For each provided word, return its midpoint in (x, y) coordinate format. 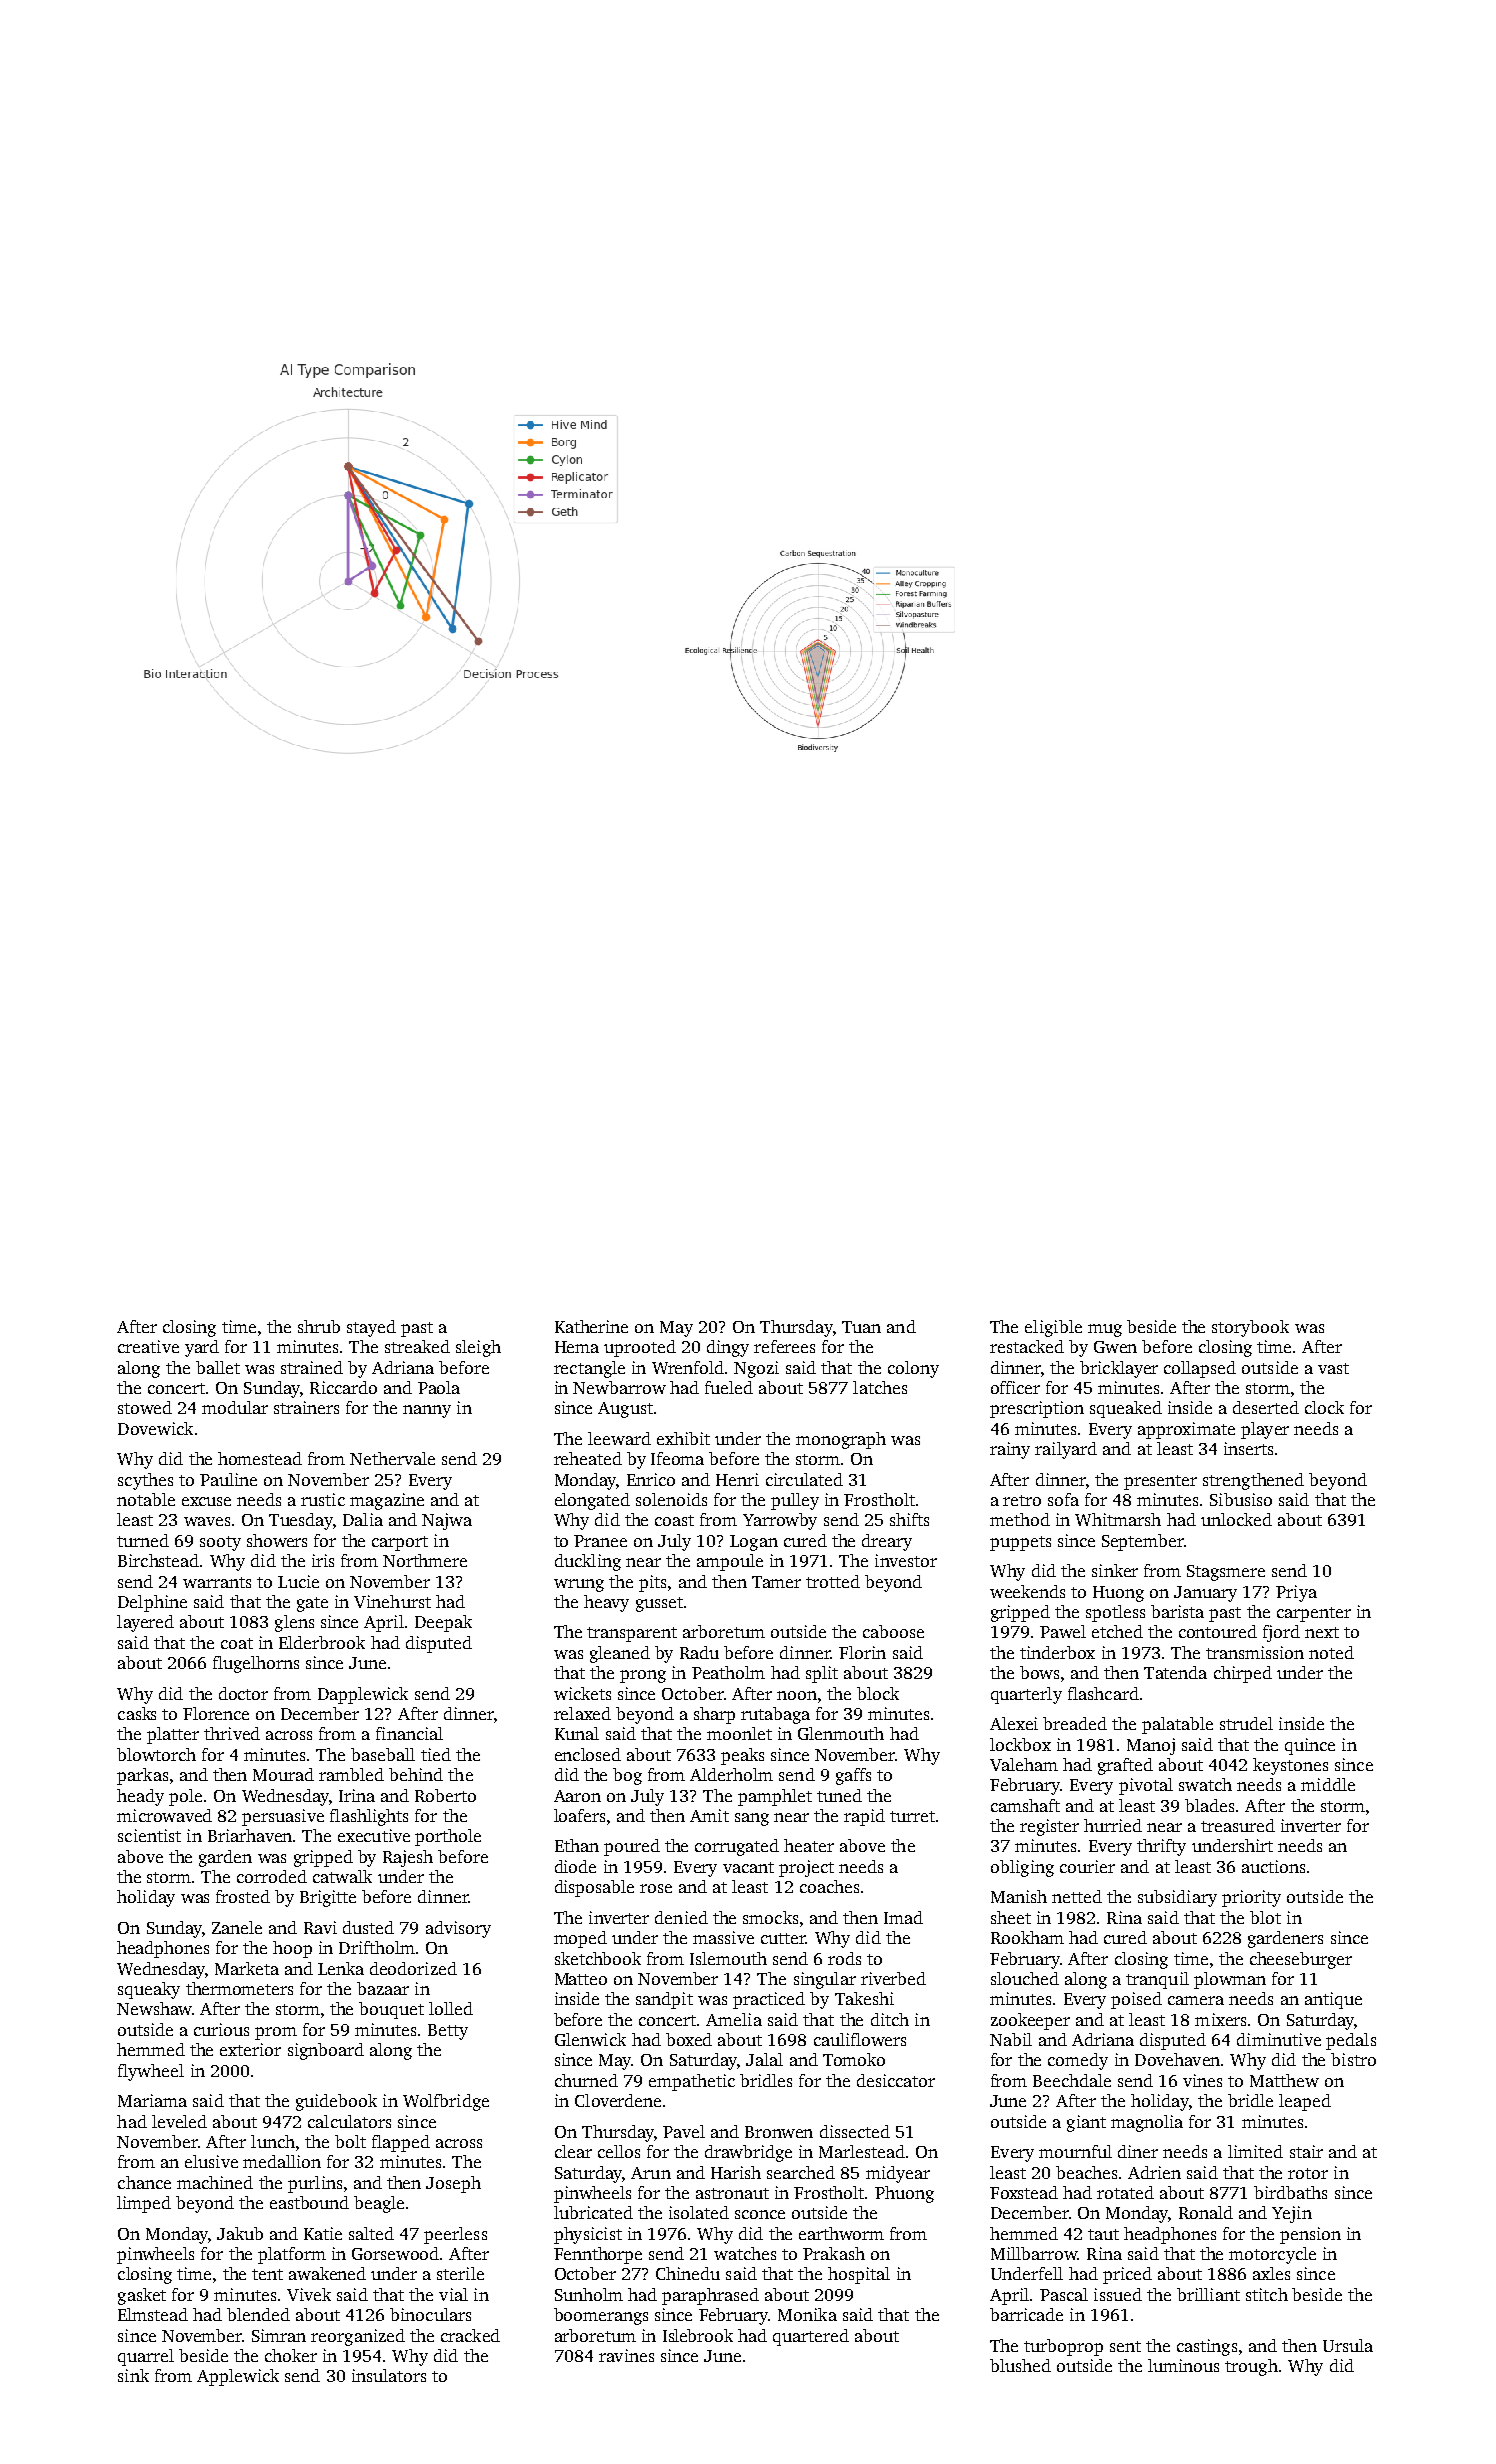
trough (1251, 2367)
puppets (1020, 1543)
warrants (217, 1582)
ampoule (730, 1562)
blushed (1020, 2365)
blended (258, 2314)
